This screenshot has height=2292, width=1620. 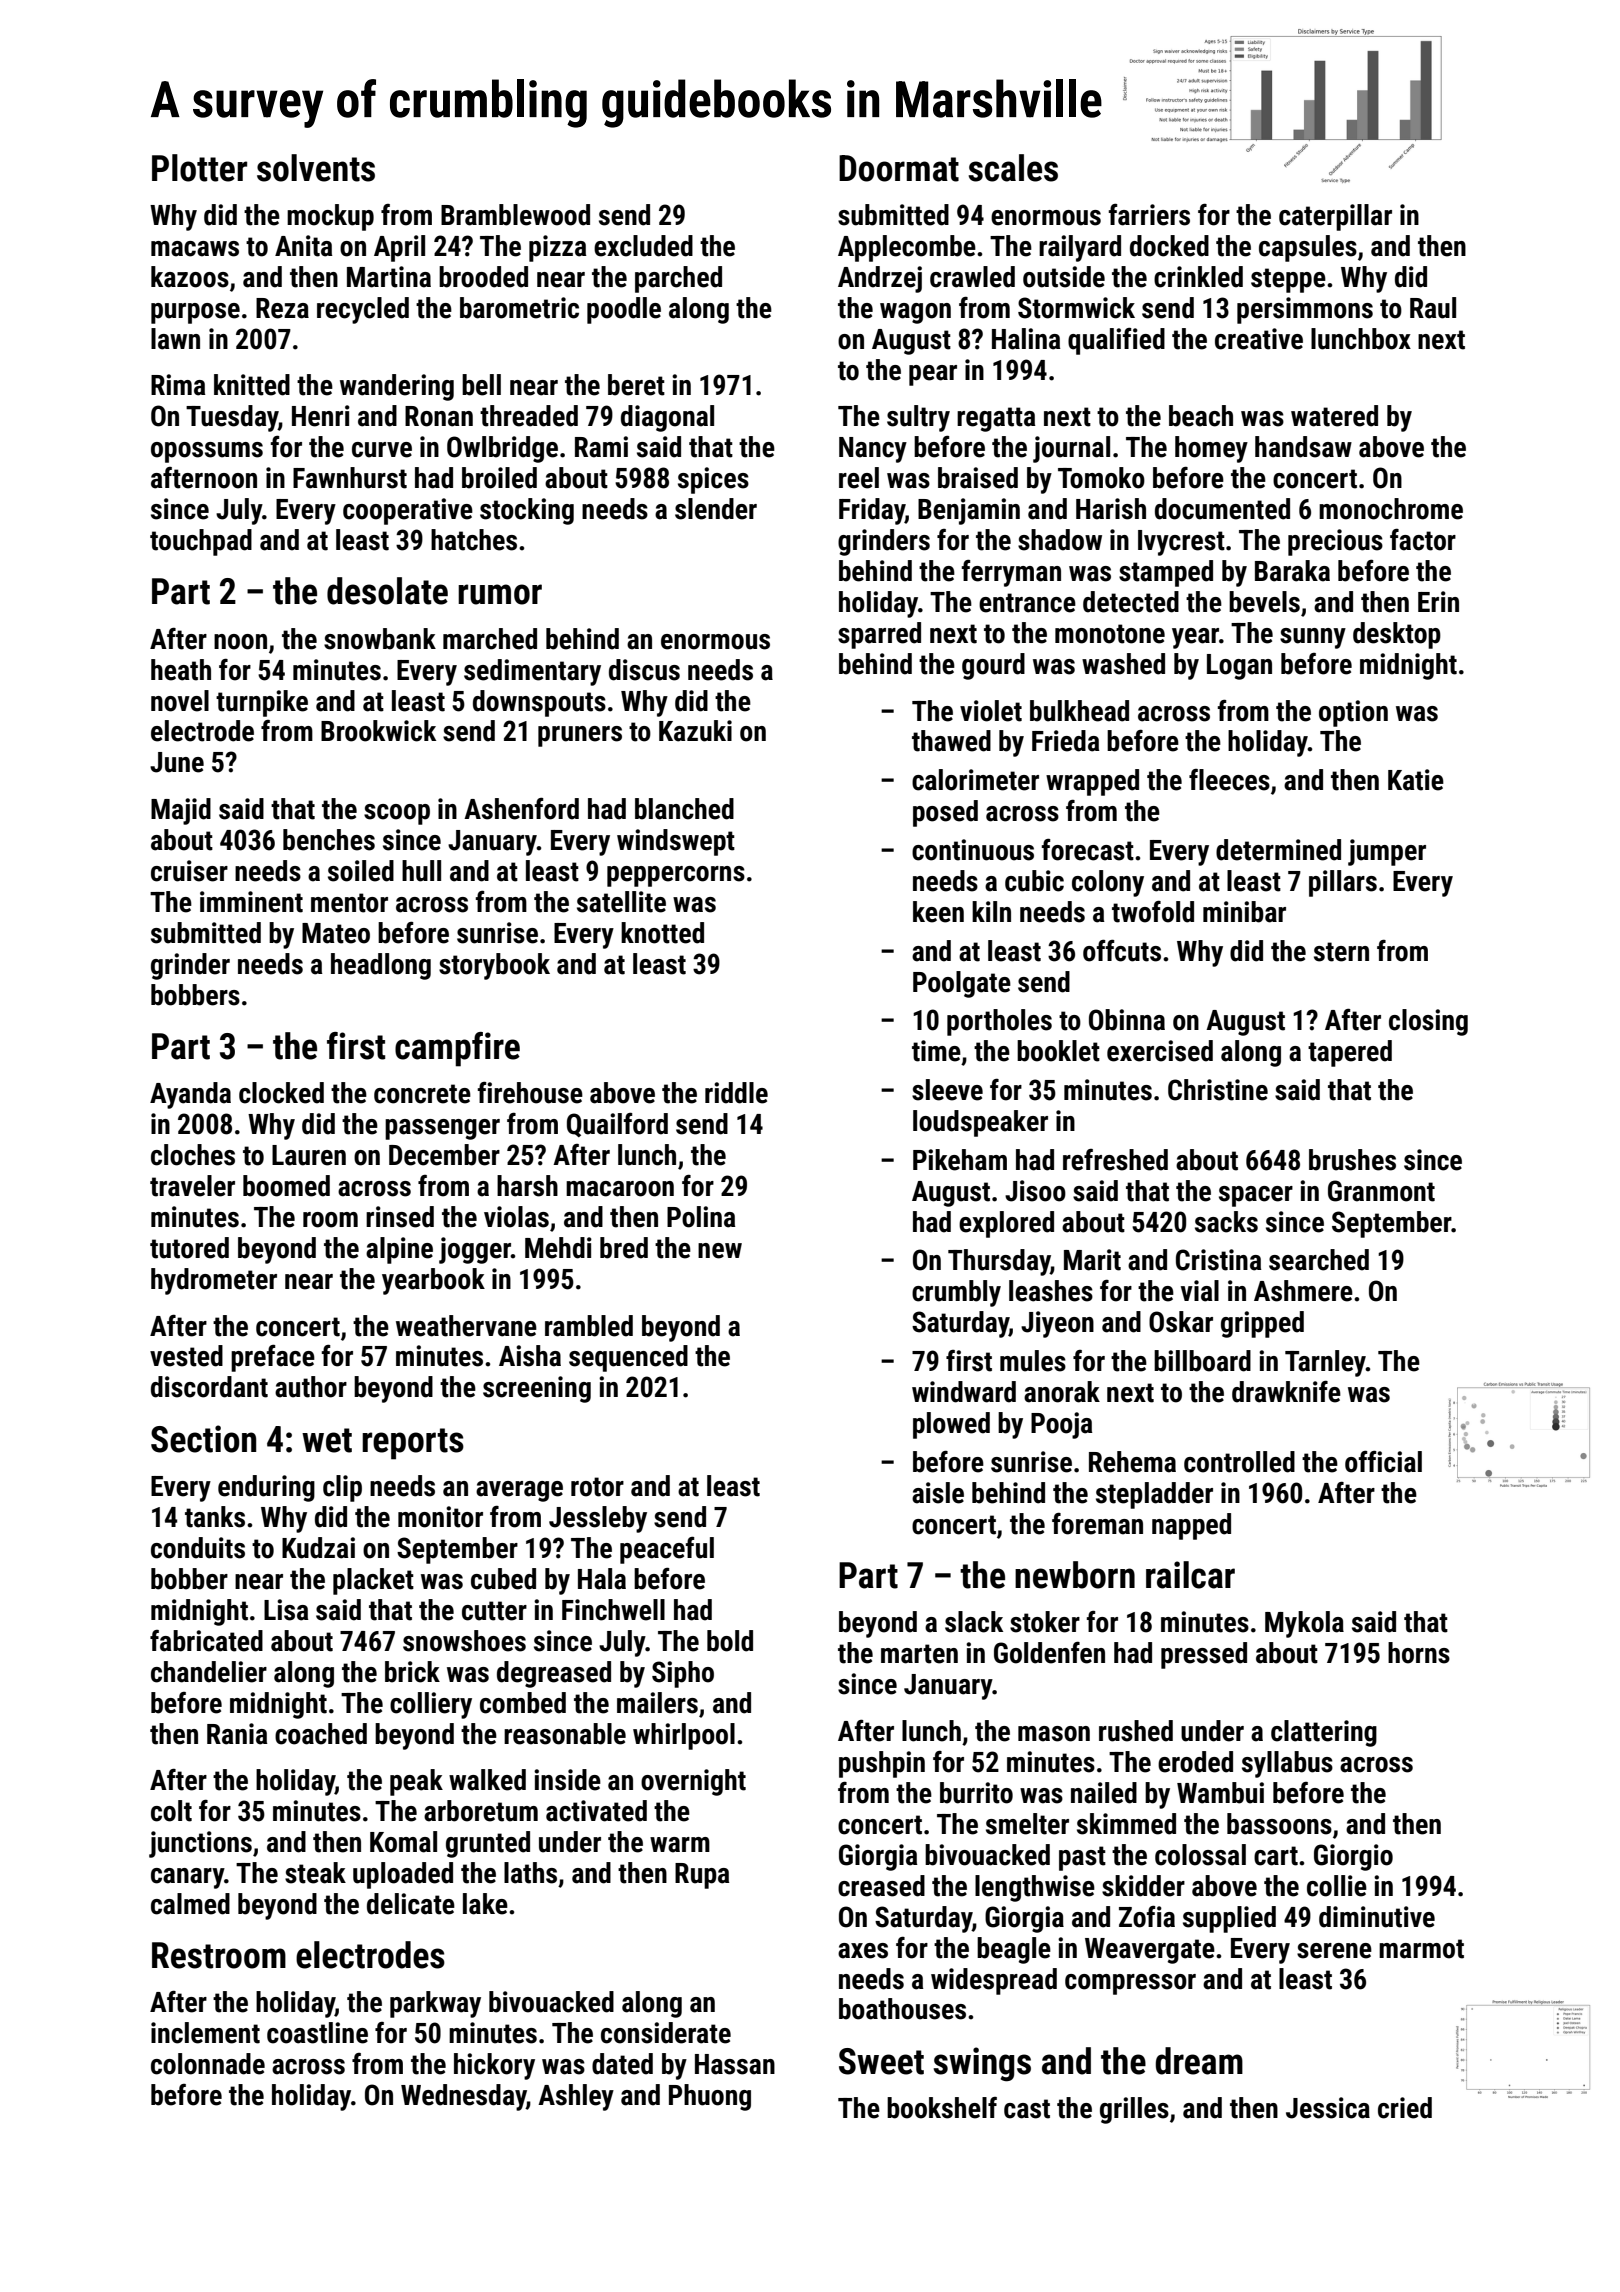 What do you see at coordinates (440, 1517) in the screenshot?
I see `monitor` at bounding box center [440, 1517].
